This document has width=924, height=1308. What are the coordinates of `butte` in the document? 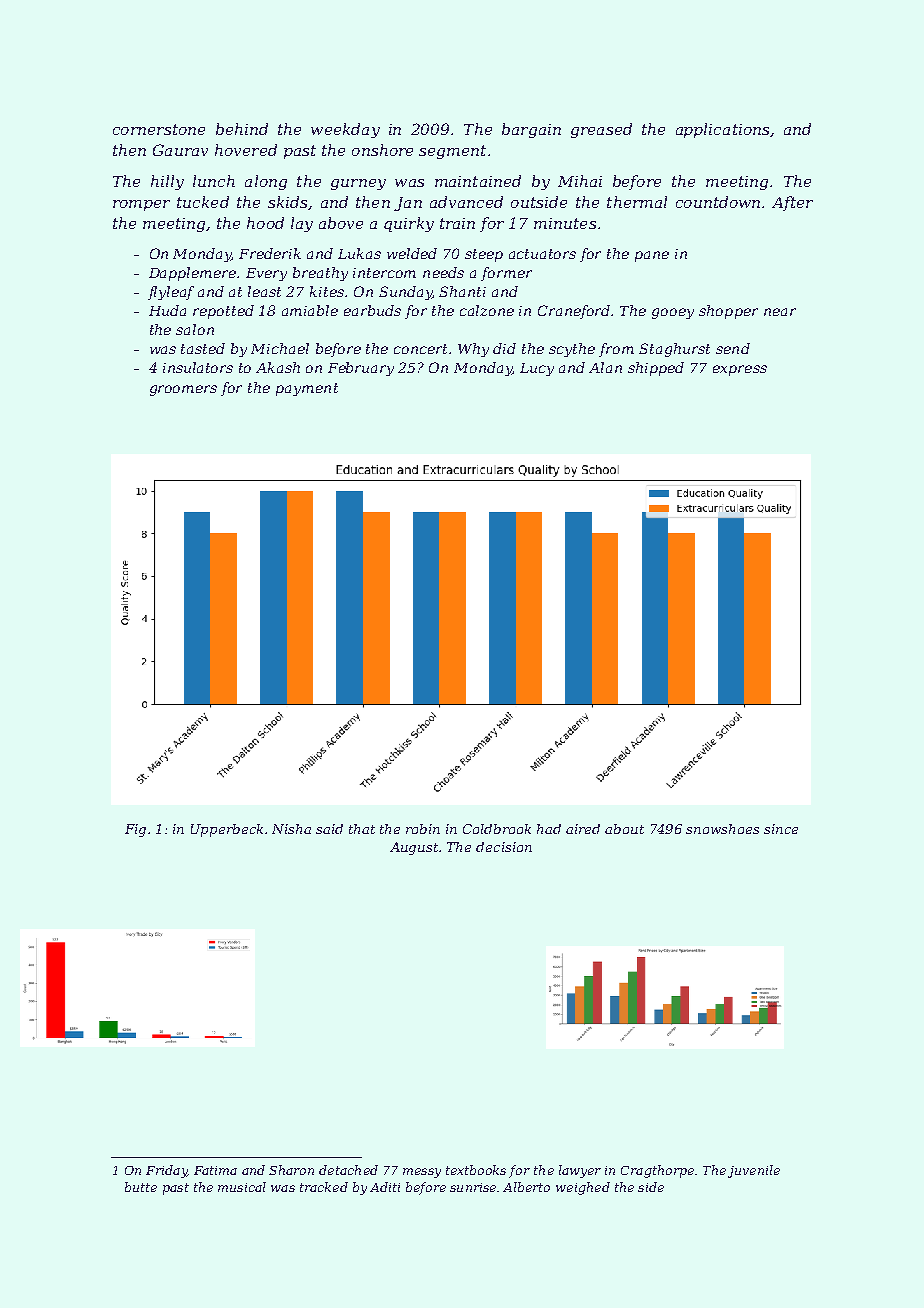 It's located at (141, 1187).
